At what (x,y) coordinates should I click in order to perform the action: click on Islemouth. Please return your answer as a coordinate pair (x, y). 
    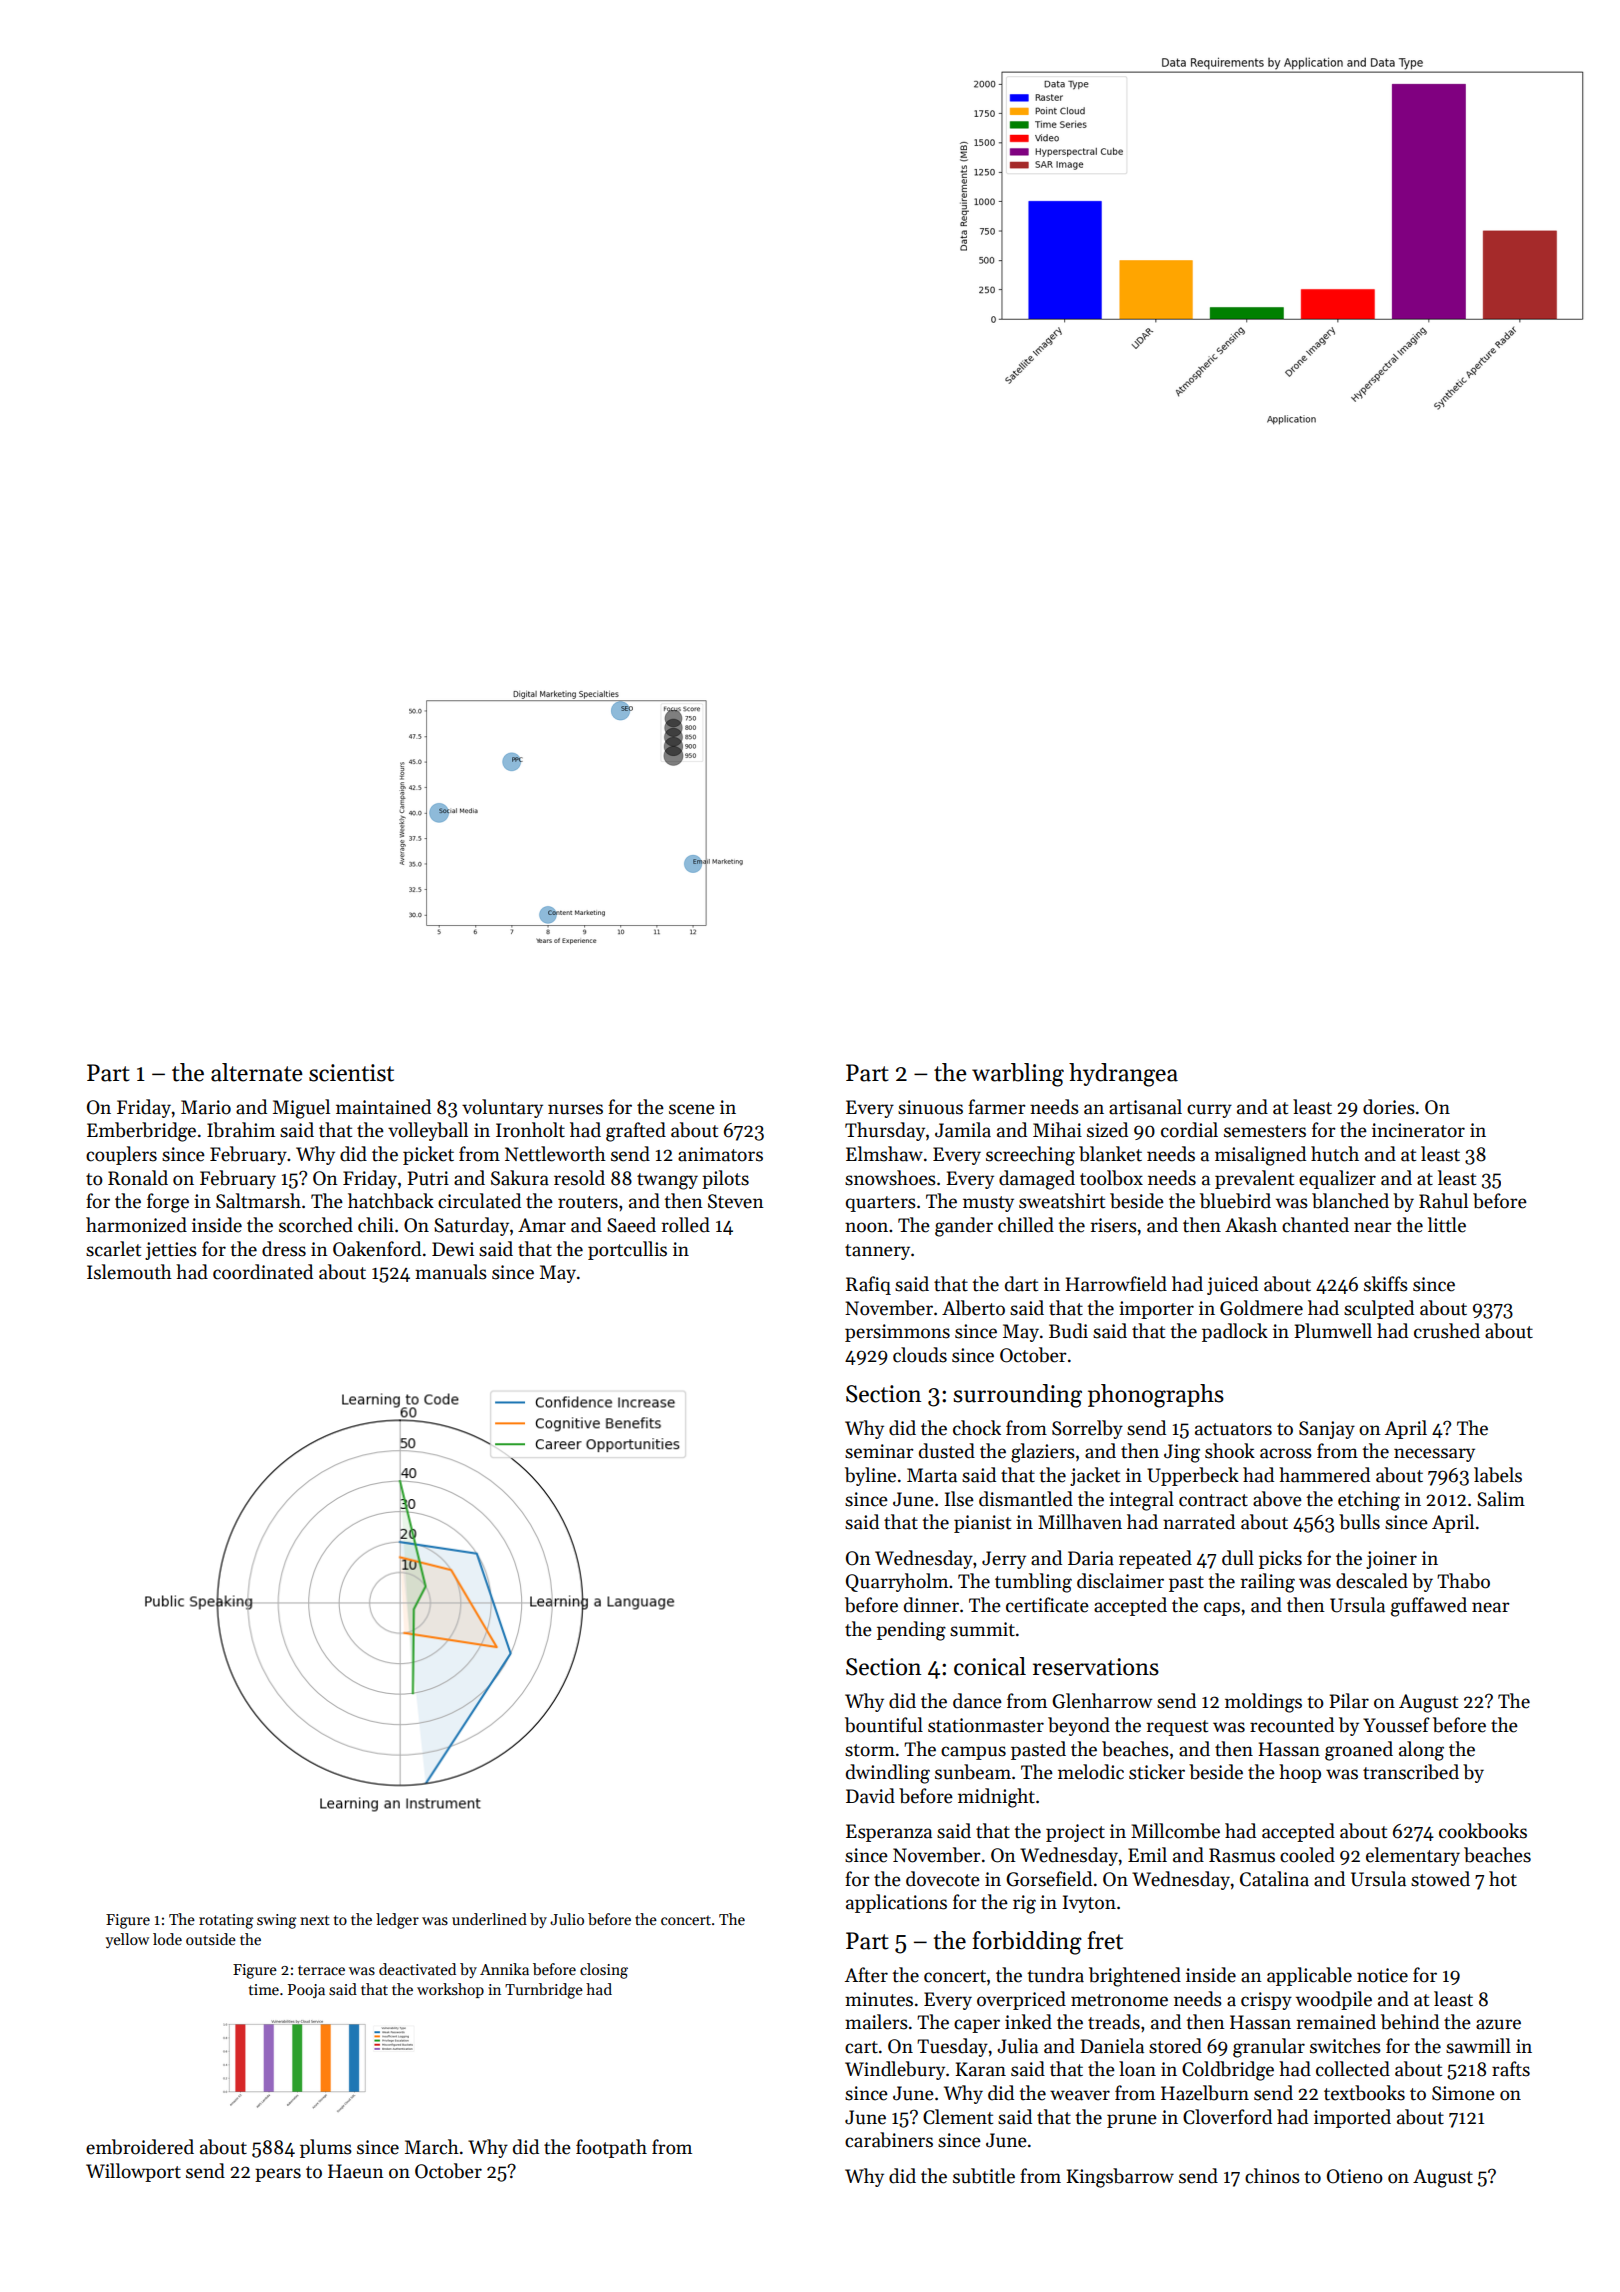
    Looking at the image, I should click on (129, 1272).
